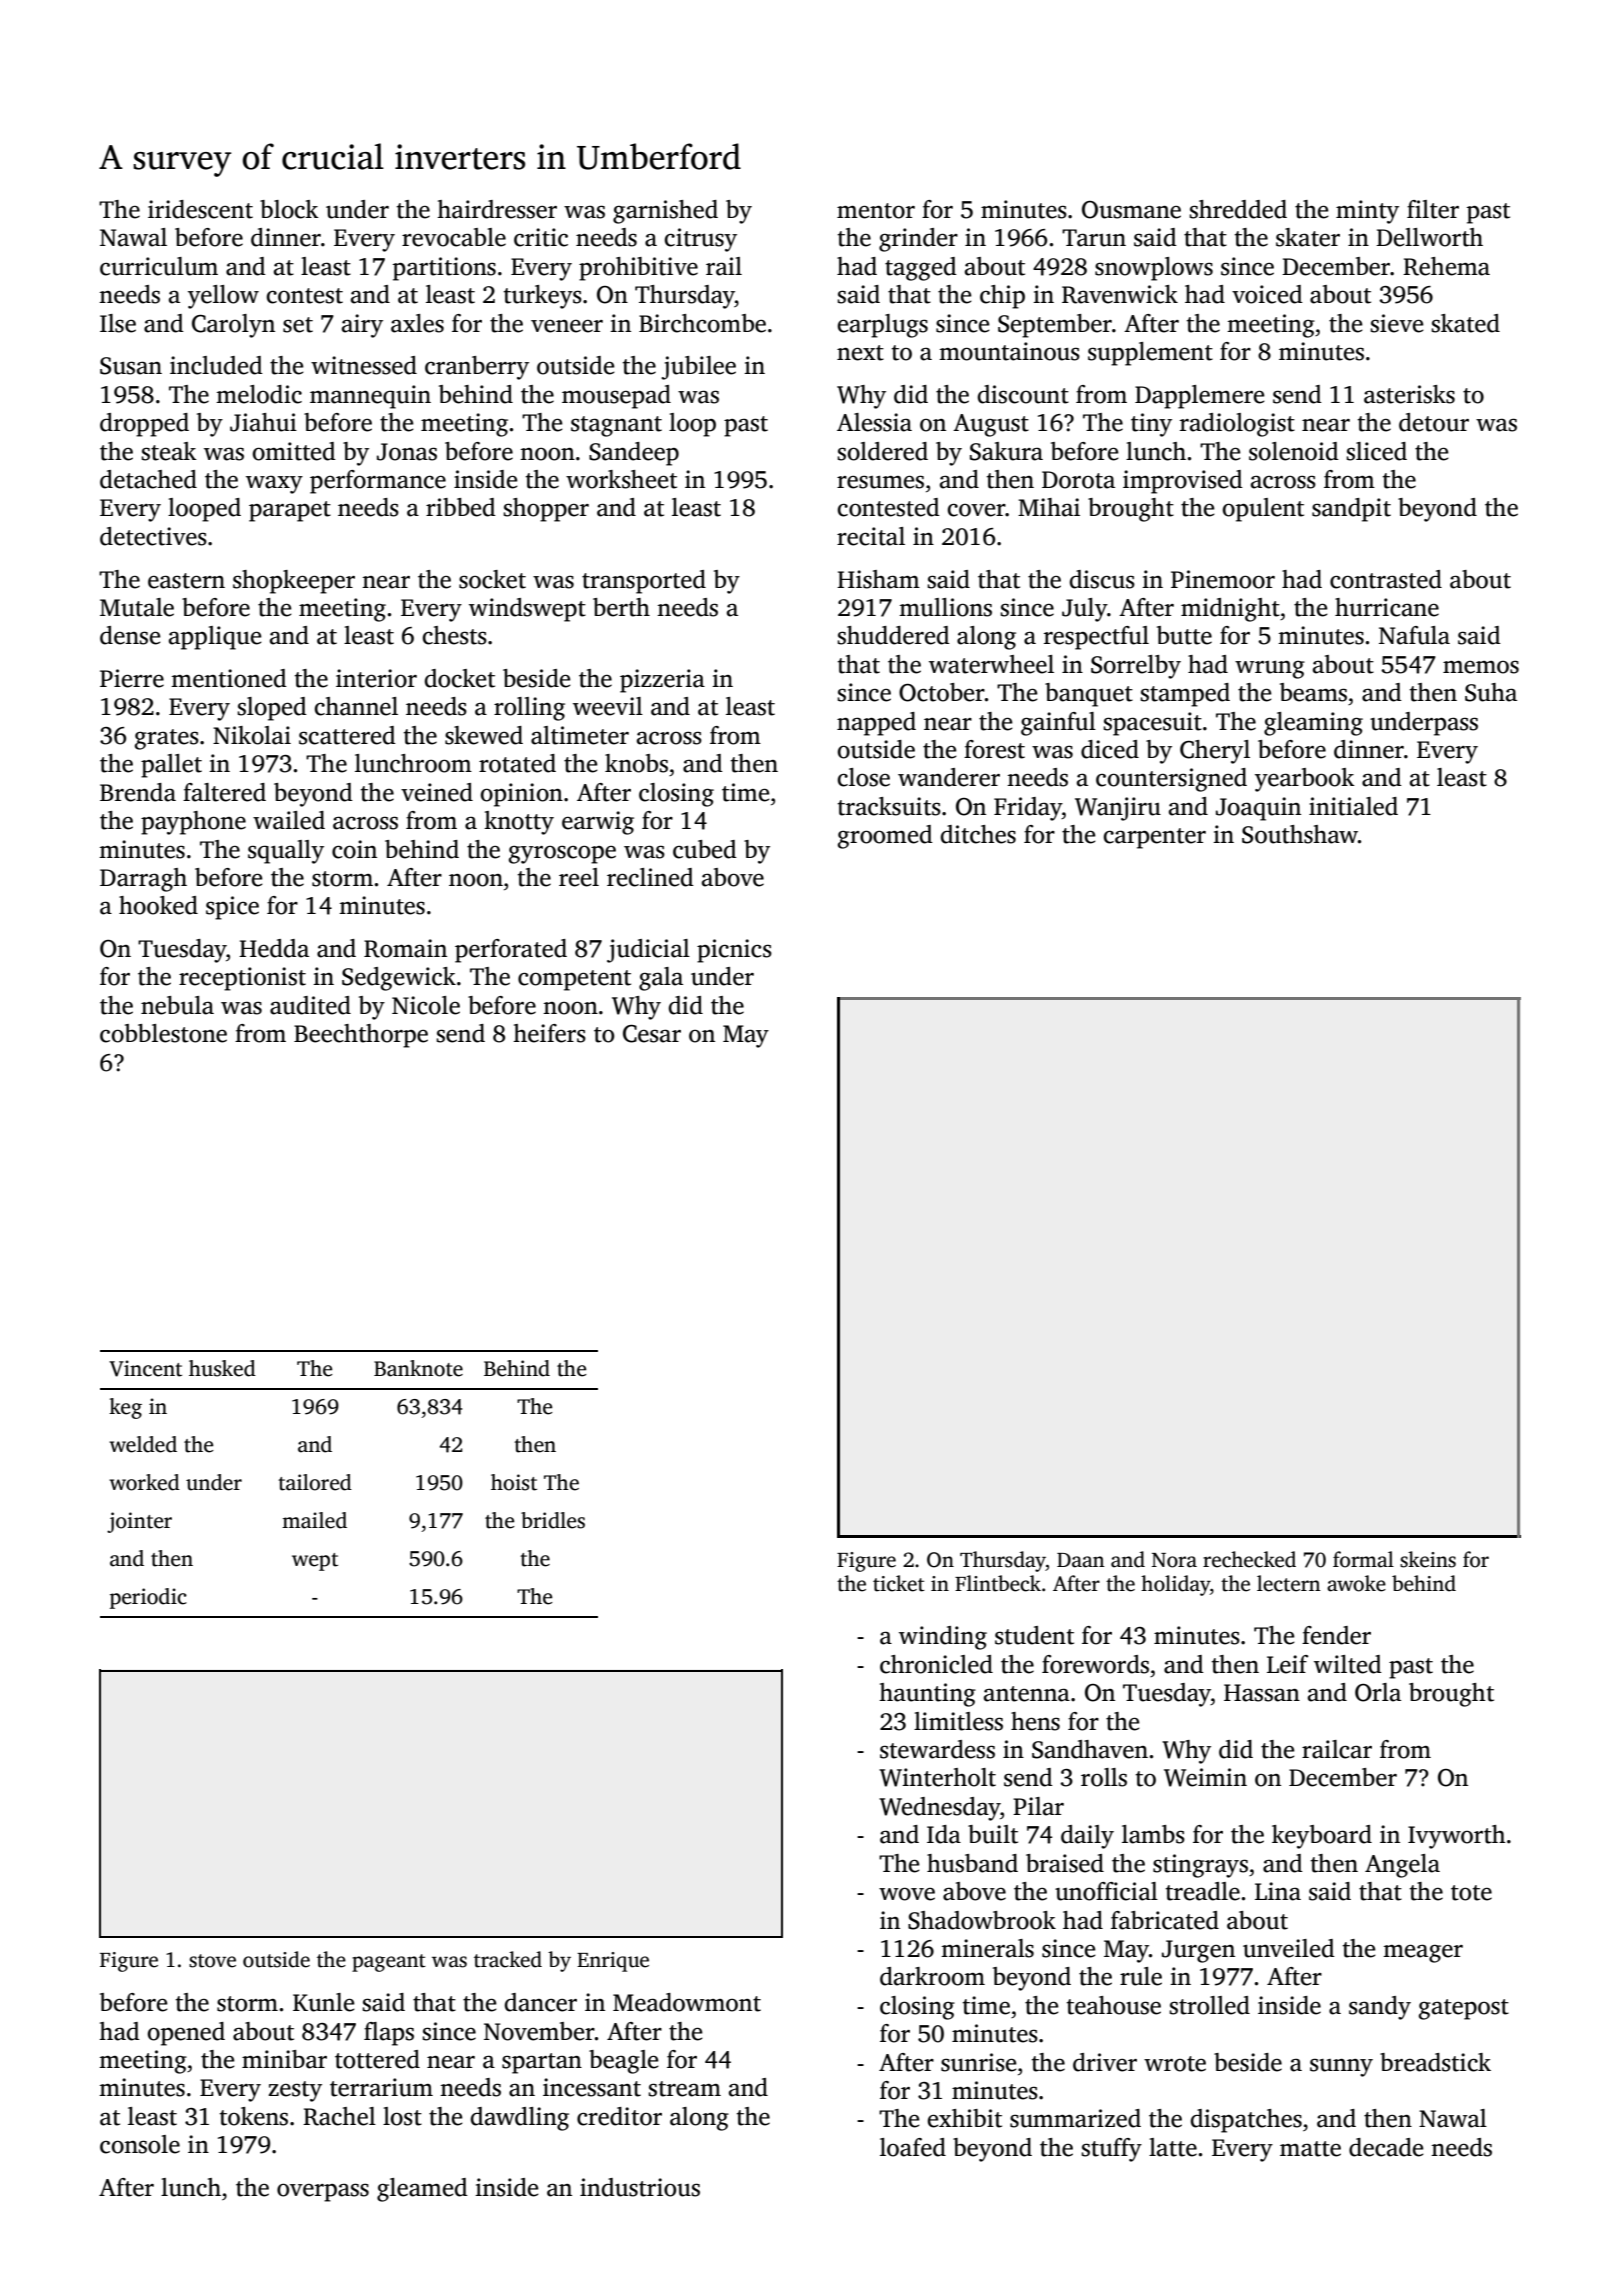 The image size is (1620, 2292). I want to click on mentor, so click(876, 211).
